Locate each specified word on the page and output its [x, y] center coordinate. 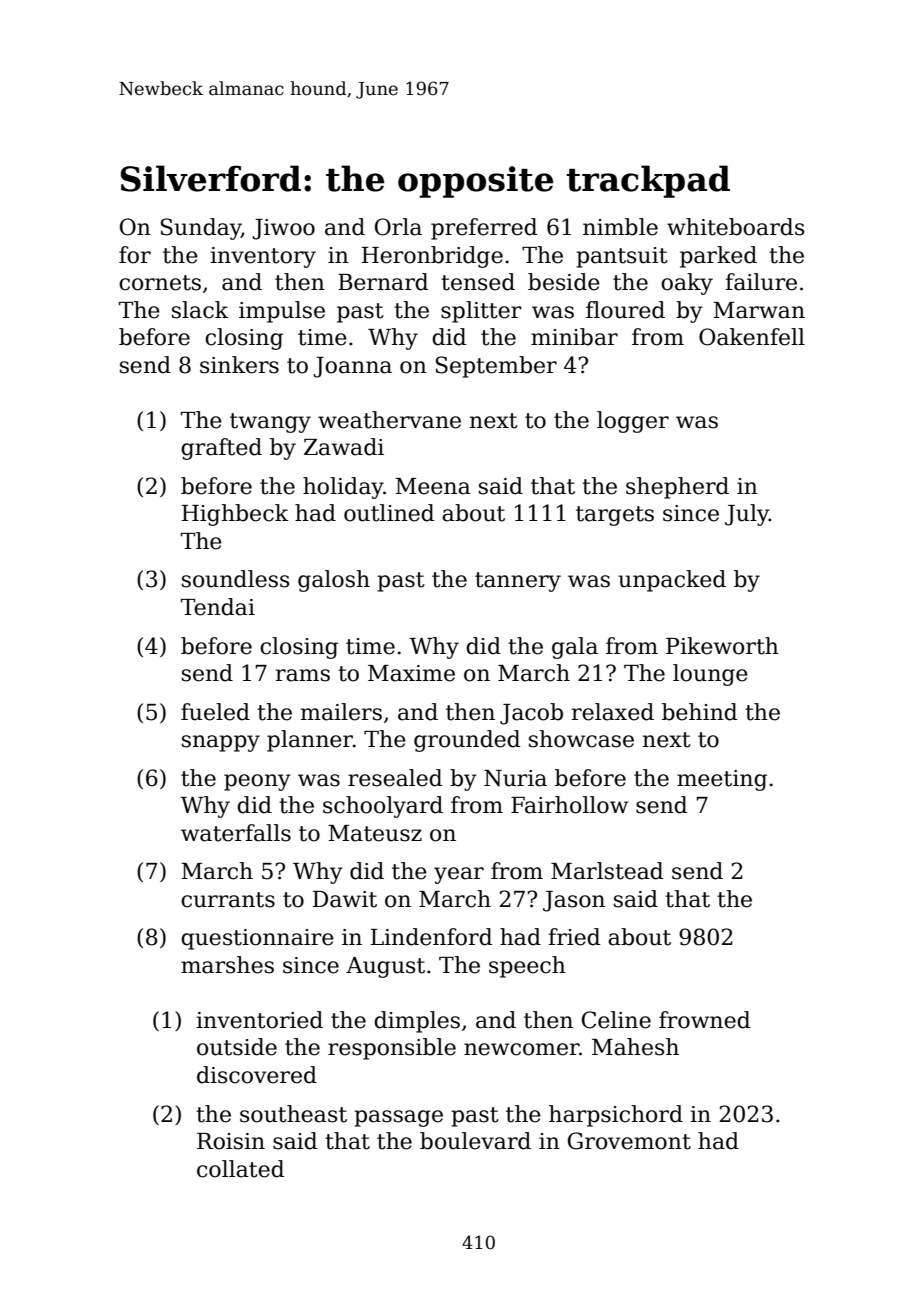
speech [527, 967]
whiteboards [735, 227]
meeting [722, 780]
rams [303, 675]
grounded [467, 741]
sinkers [239, 365]
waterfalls [236, 833]
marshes [227, 965]
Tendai [218, 607]
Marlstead [607, 871]
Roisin [231, 1141]
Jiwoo [283, 229]
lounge [710, 675]
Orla [398, 227]
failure [761, 282]
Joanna [352, 367]
